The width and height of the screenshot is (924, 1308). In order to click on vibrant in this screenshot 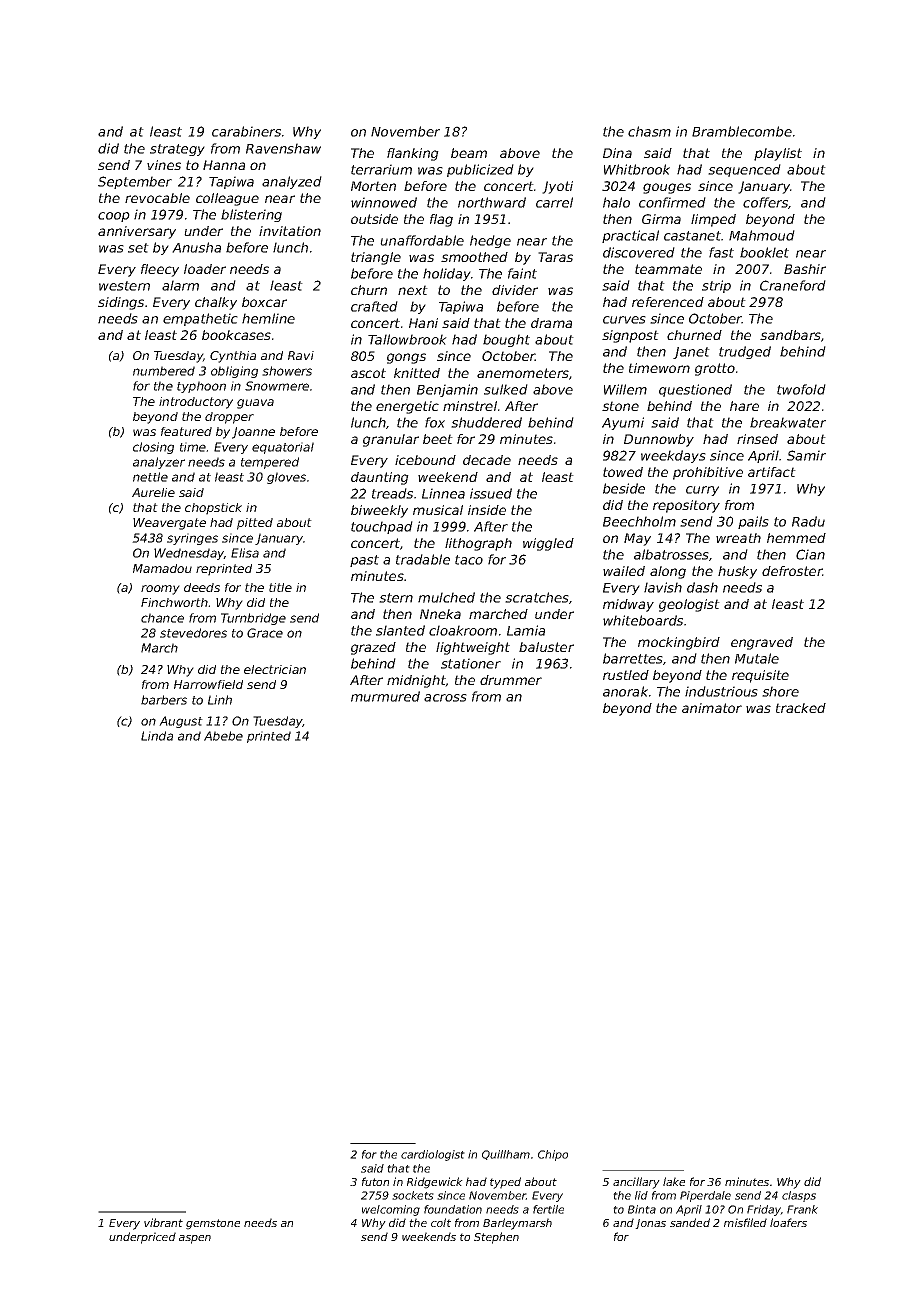, I will do `click(163, 1222)`.
